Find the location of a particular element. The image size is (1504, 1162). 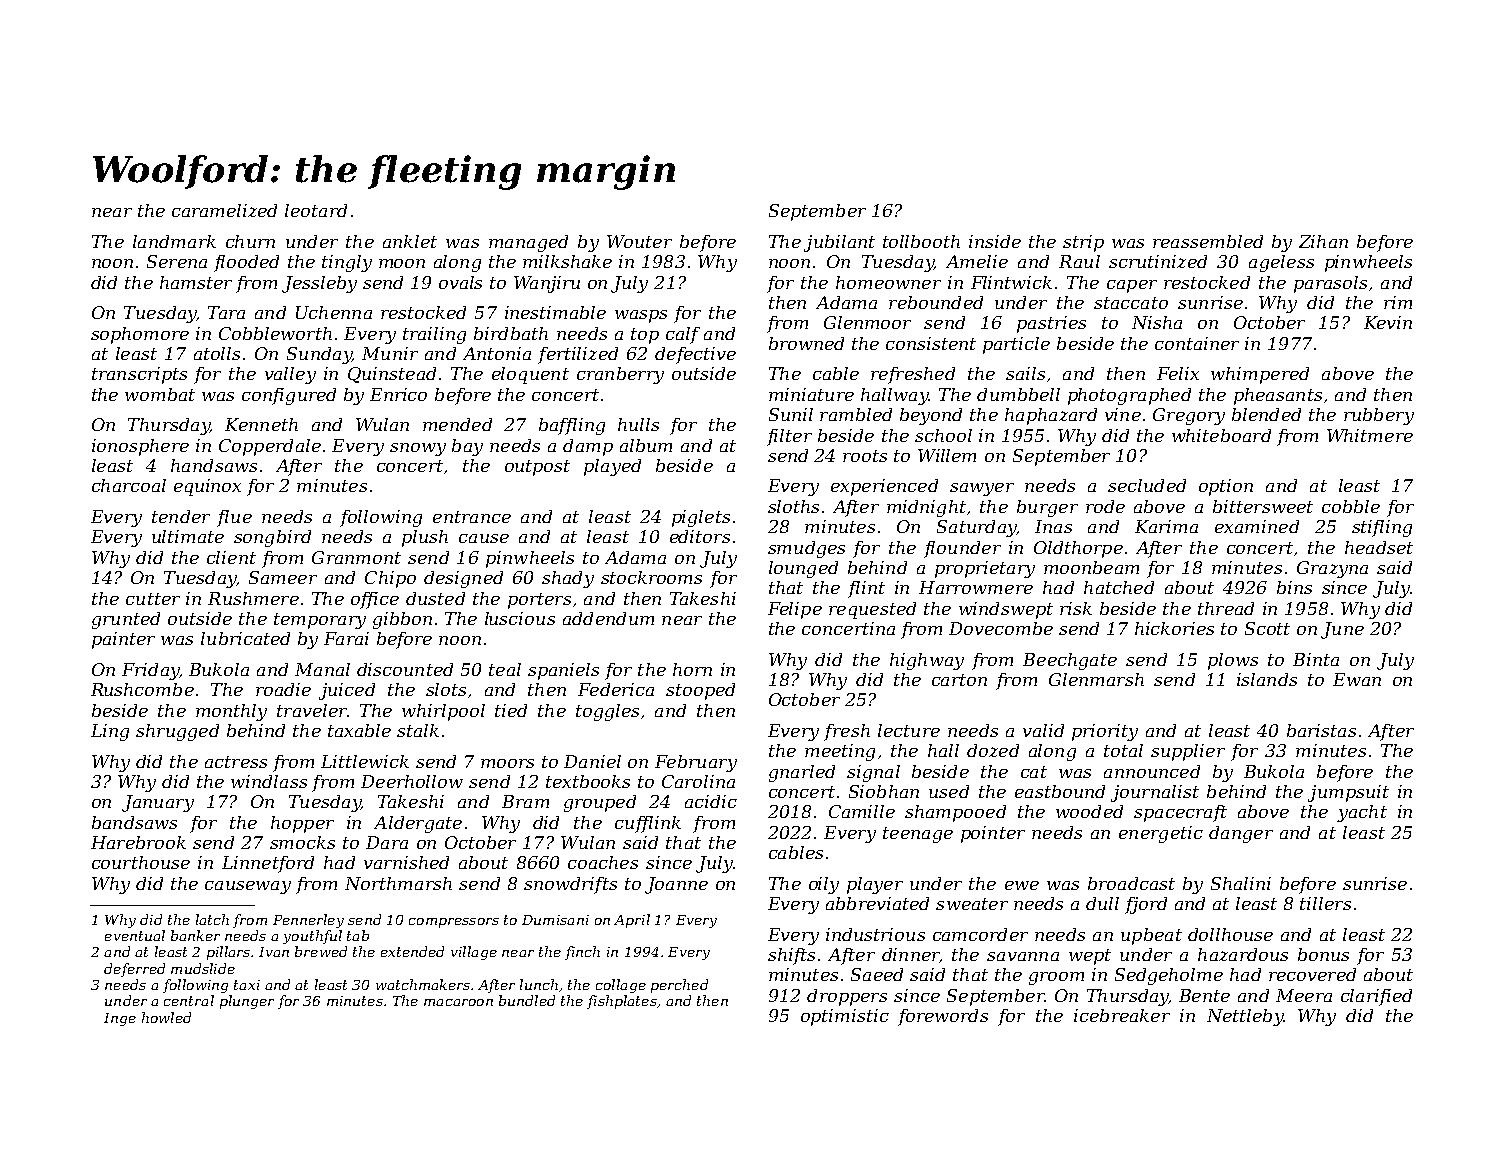

caramelized is located at coordinates (224, 210).
